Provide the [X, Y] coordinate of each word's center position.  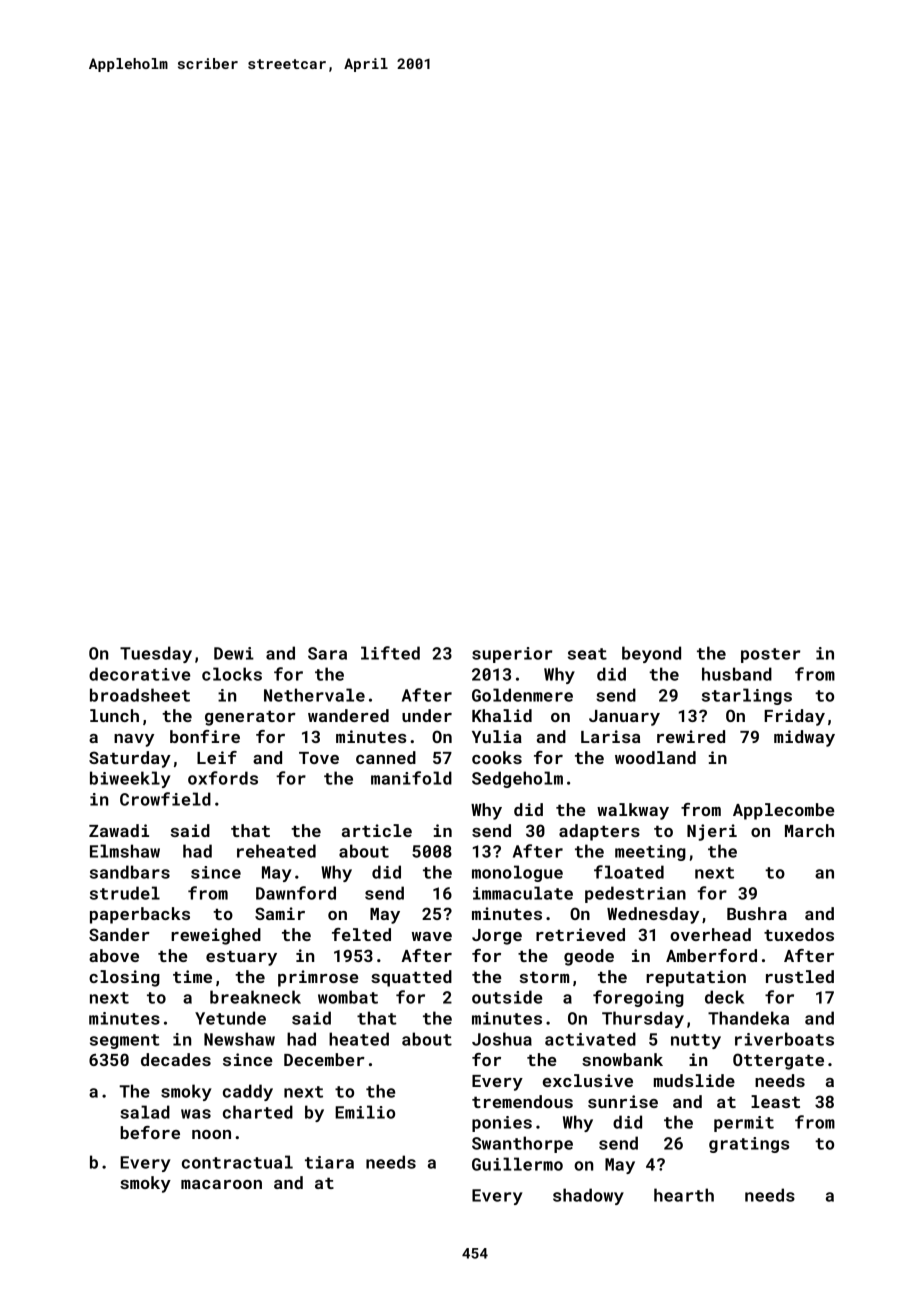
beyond [651, 654]
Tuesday [156, 654]
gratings [749, 1145]
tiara [329, 1162]
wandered [348, 715]
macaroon [221, 1184]
